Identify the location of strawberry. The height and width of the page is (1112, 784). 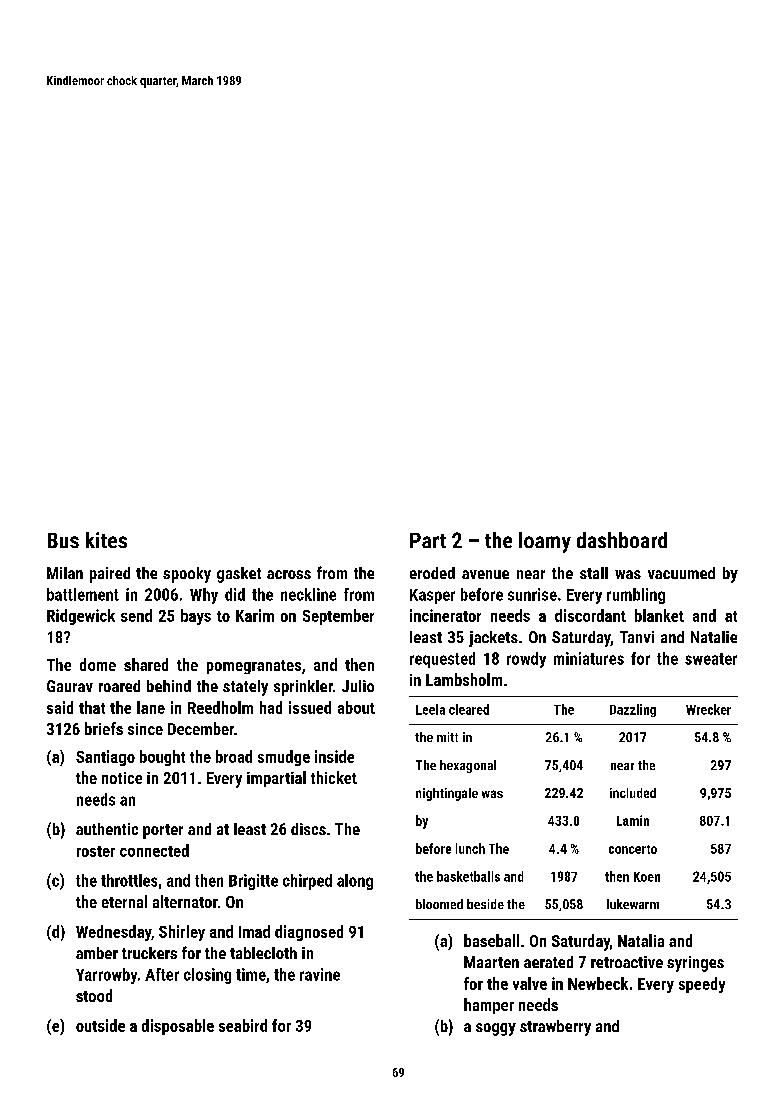
(555, 1028).
